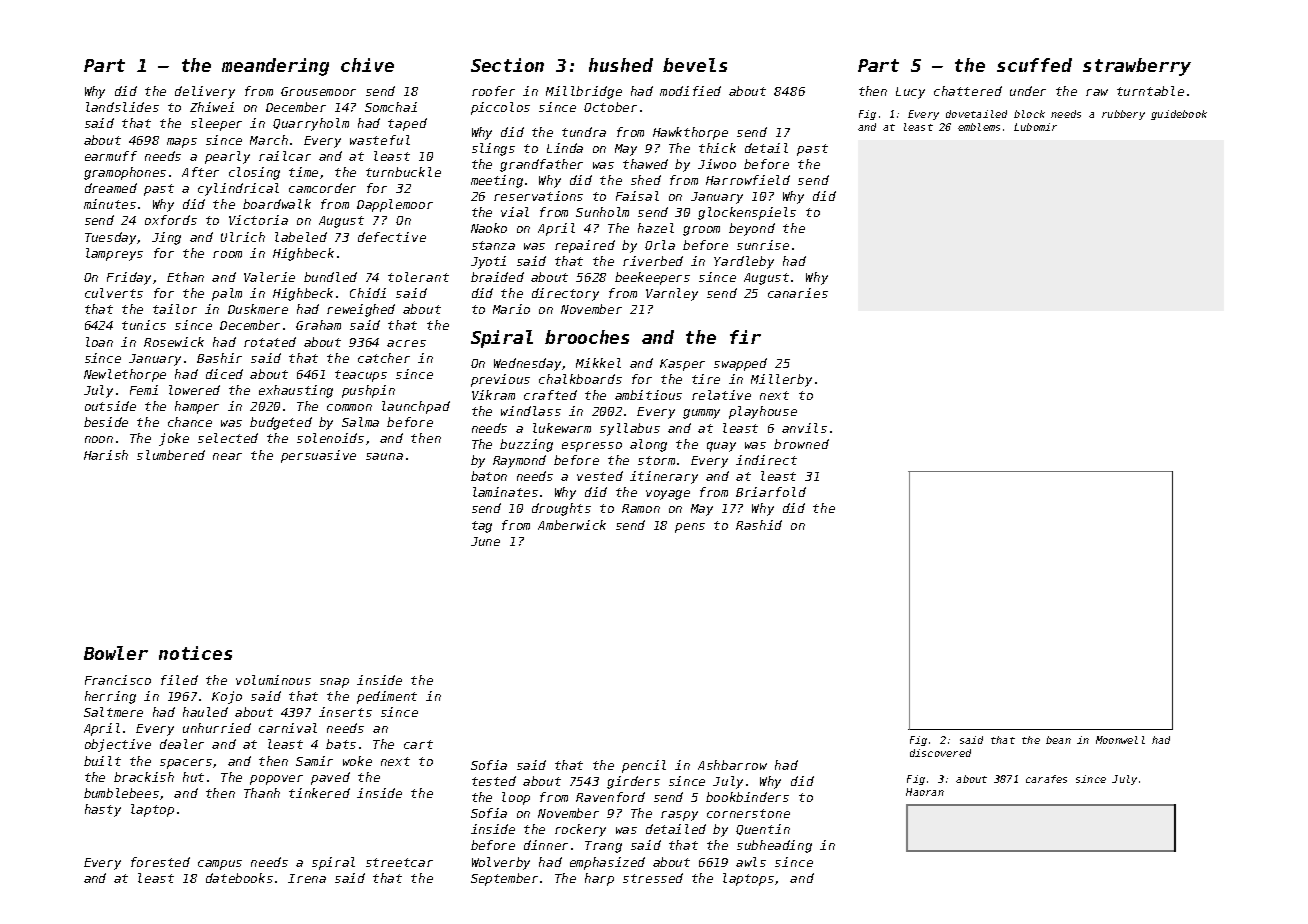  What do you see at coordinates (801, 444) in the screenshot?
I see `browned` at bounding box center [801, 444].
